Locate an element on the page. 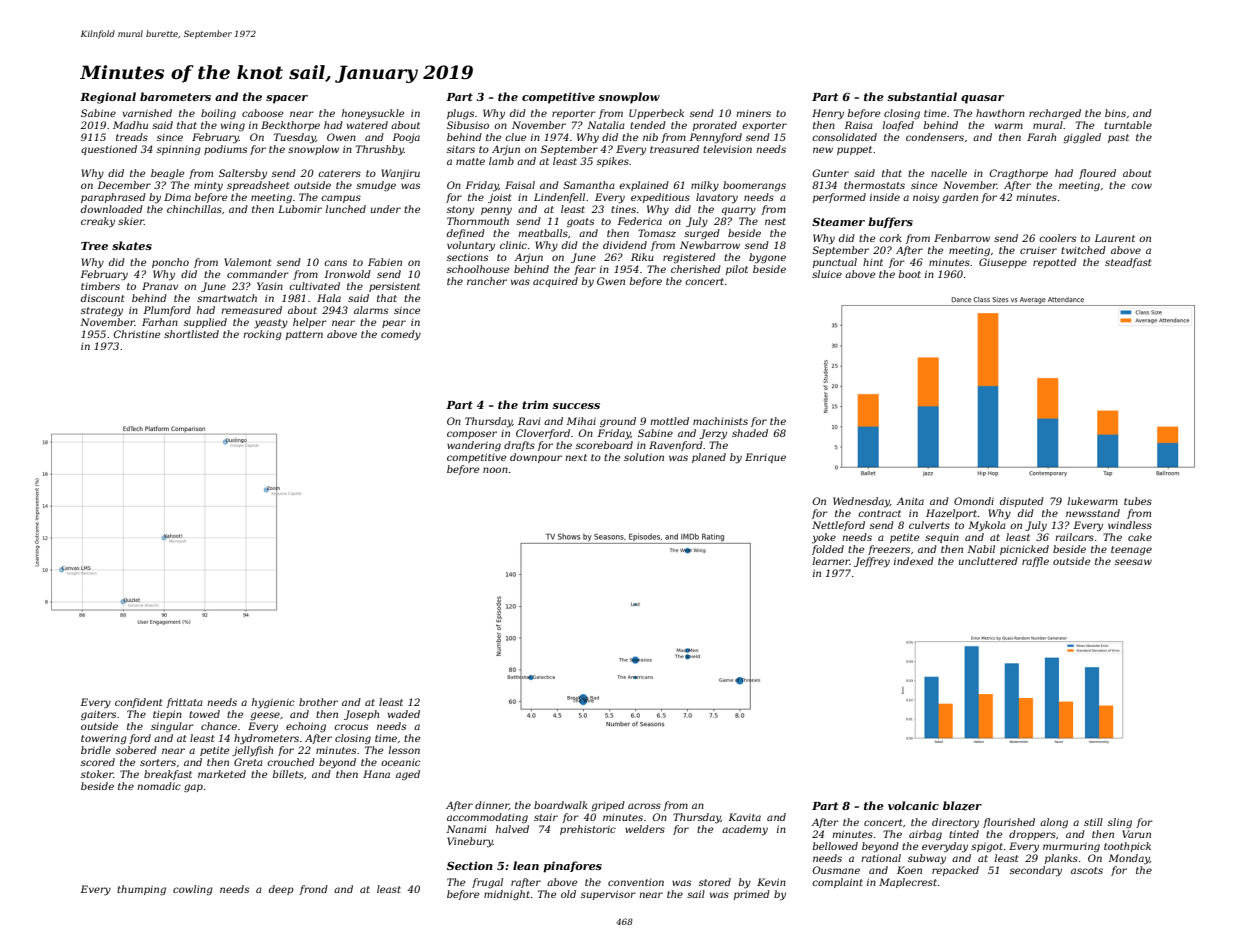 The width and height of the image is (1233, 952). frittata is located at coordinates (184, 703).
